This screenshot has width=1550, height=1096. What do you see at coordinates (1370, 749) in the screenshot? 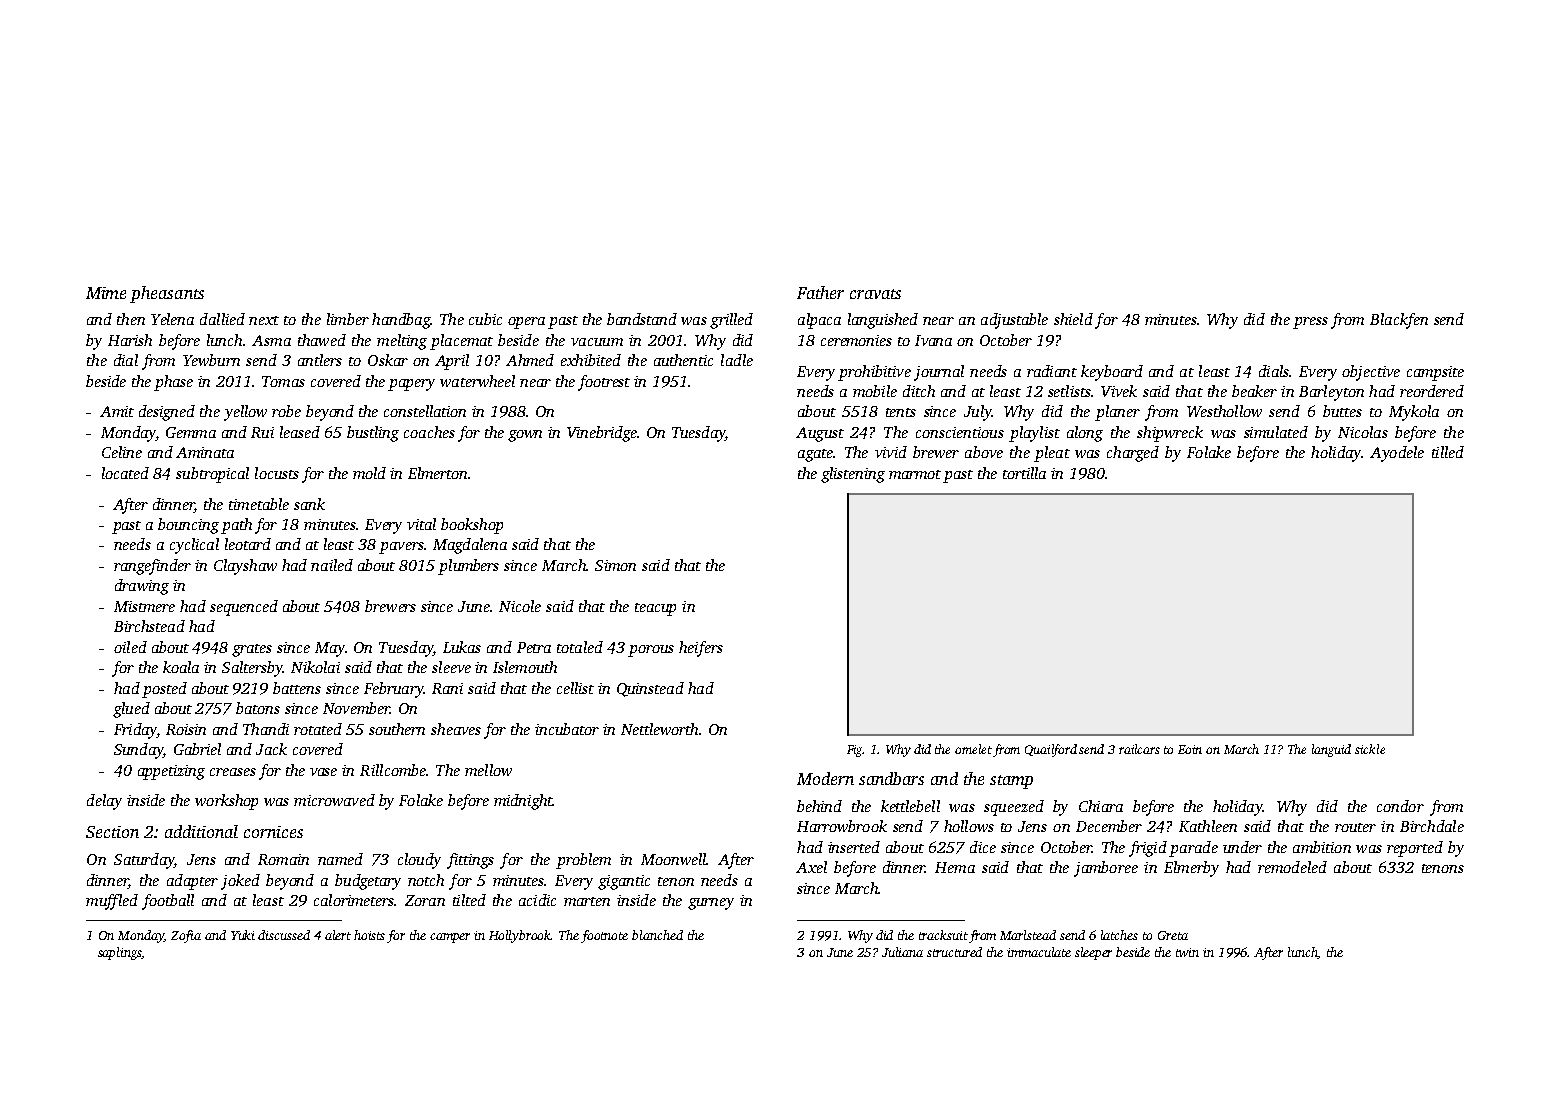
I see `sickle` at bounding box center [1370, 749].
